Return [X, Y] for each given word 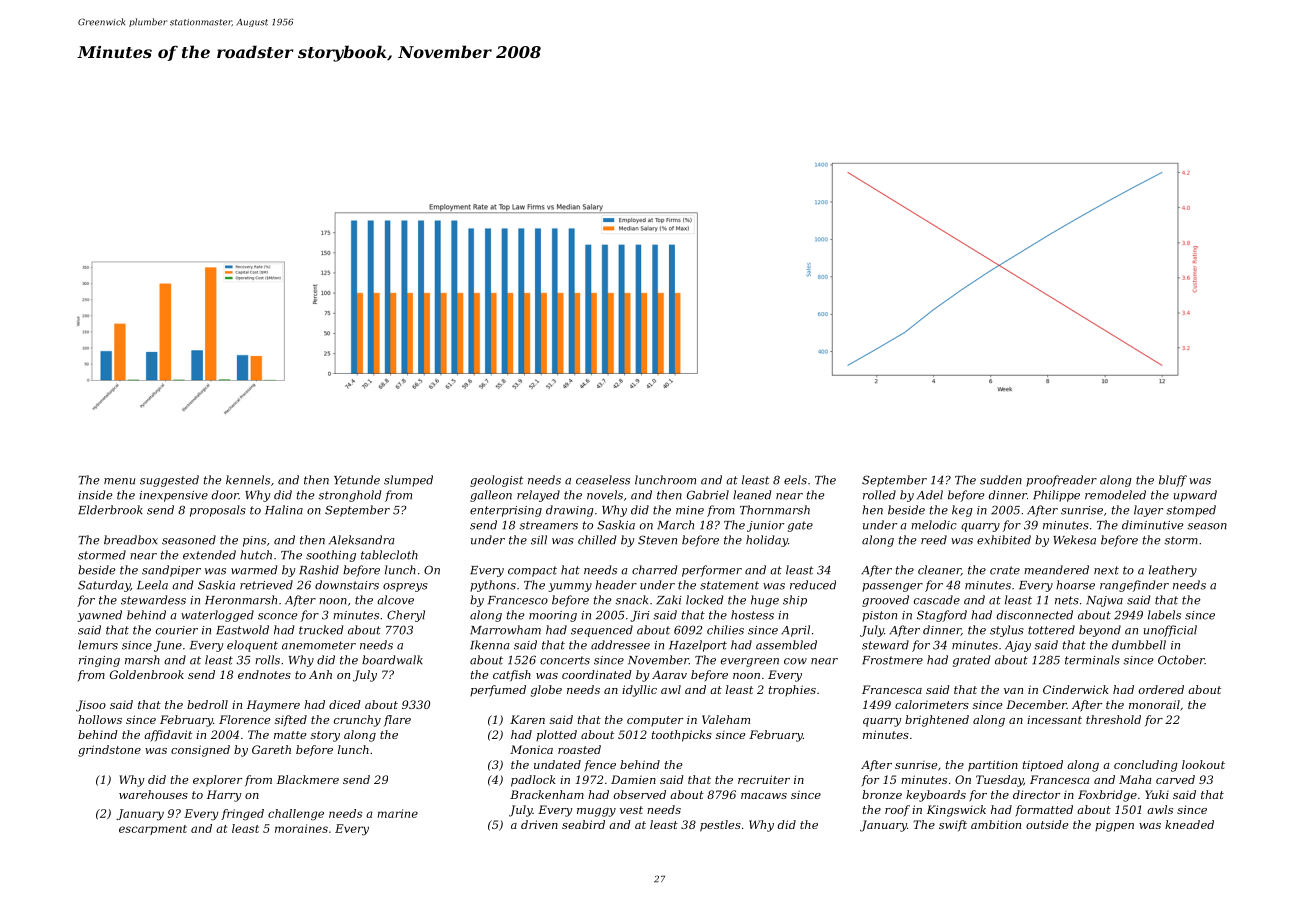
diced [345, 704]
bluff [1173, 481]
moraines [301, 828]
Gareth [271, 749]
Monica [531, 749]
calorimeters [932, 704]
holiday [767, 541]
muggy [596, 812]
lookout [1203, 764]
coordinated [597, 674]
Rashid [319, 570]
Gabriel [708, 495]
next [1106, 570]
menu [119, 481]
